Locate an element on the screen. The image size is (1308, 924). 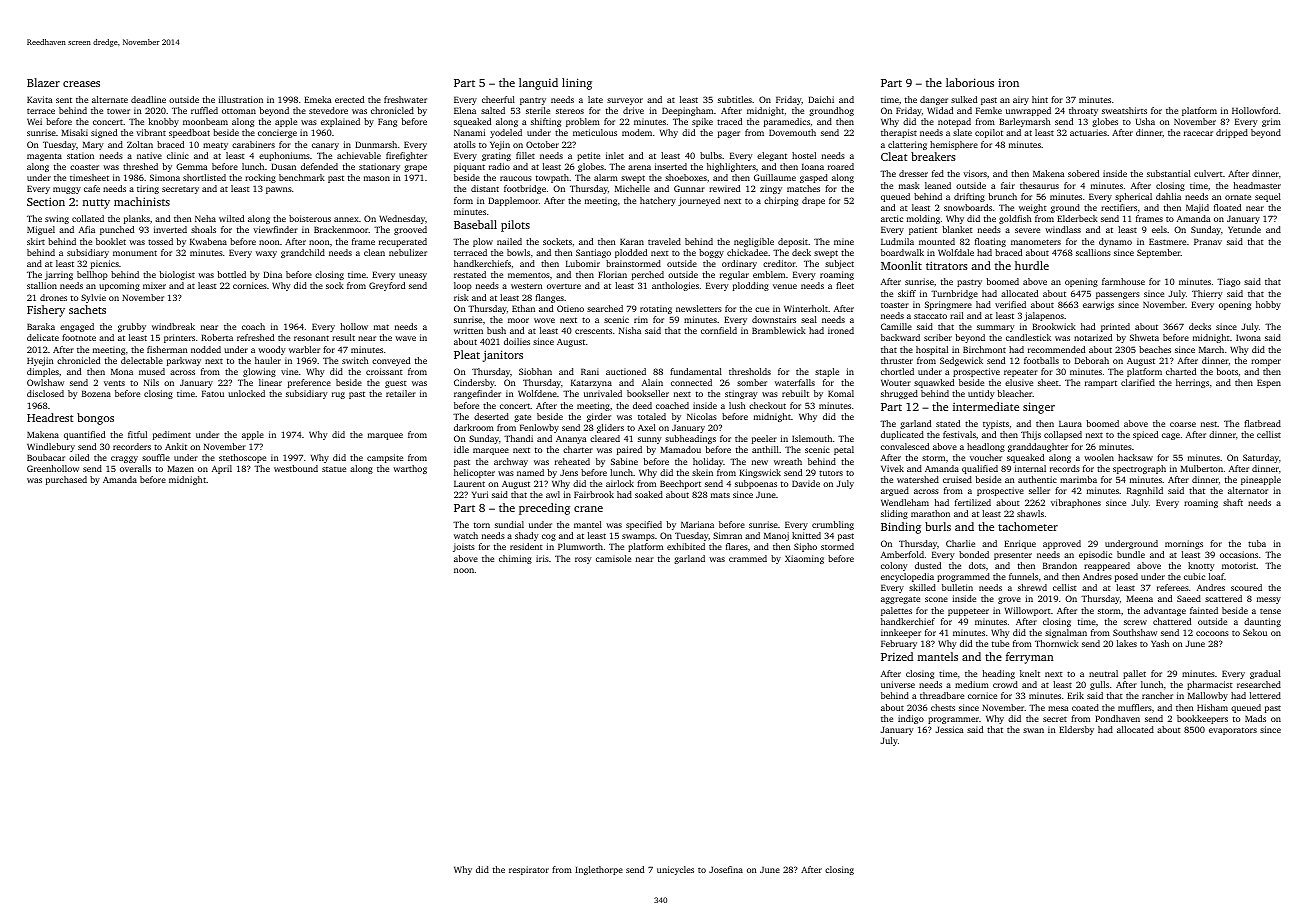
joists is located at coordinates (464, 547).
